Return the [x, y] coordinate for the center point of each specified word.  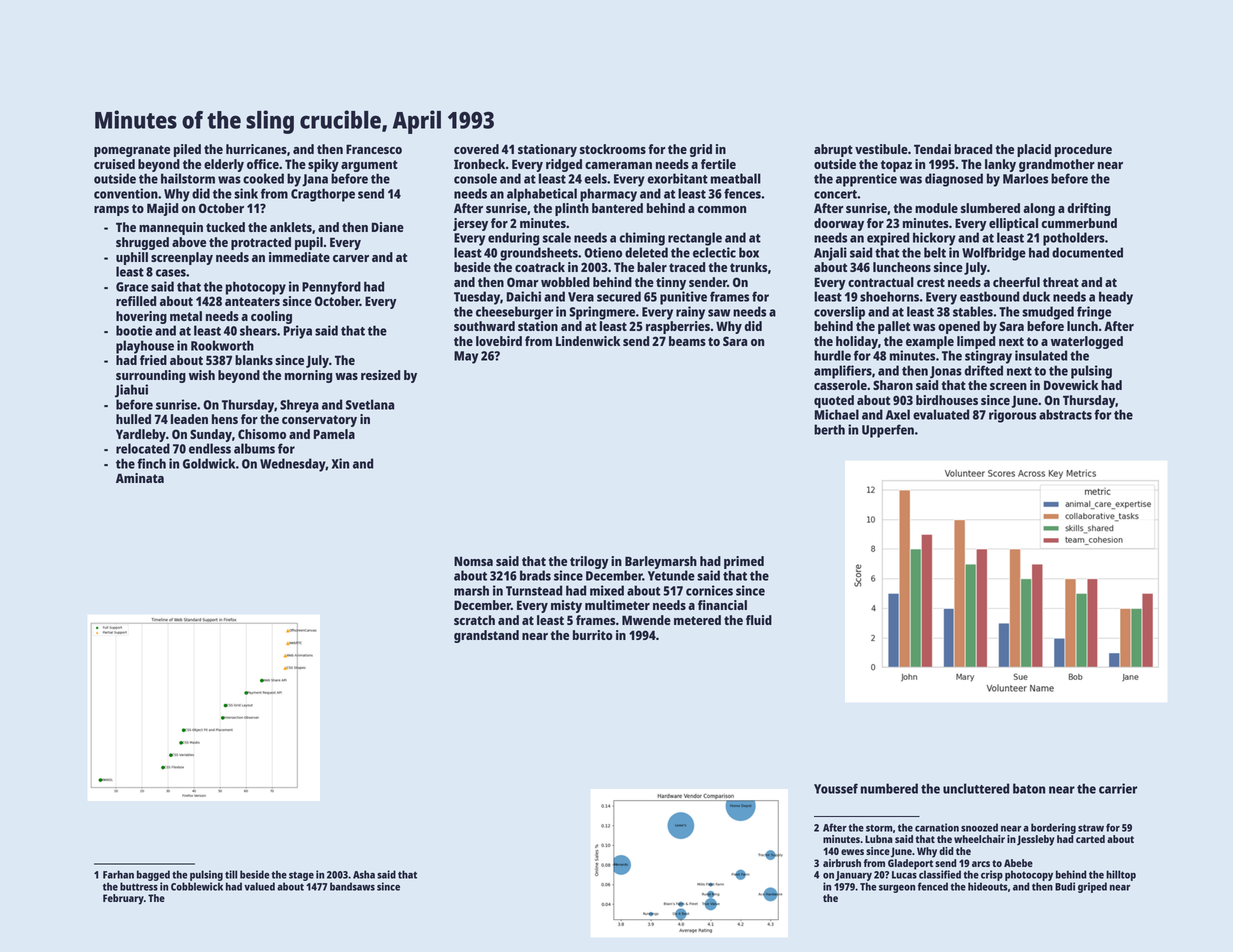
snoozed [979, 827]
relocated [143, 448]
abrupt [833, 150]
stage [301, 876]
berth [829, 429]
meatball [736, 178]
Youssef [836, 788]
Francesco [374, 149]
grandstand [486, 636]
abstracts [1065, 414]
